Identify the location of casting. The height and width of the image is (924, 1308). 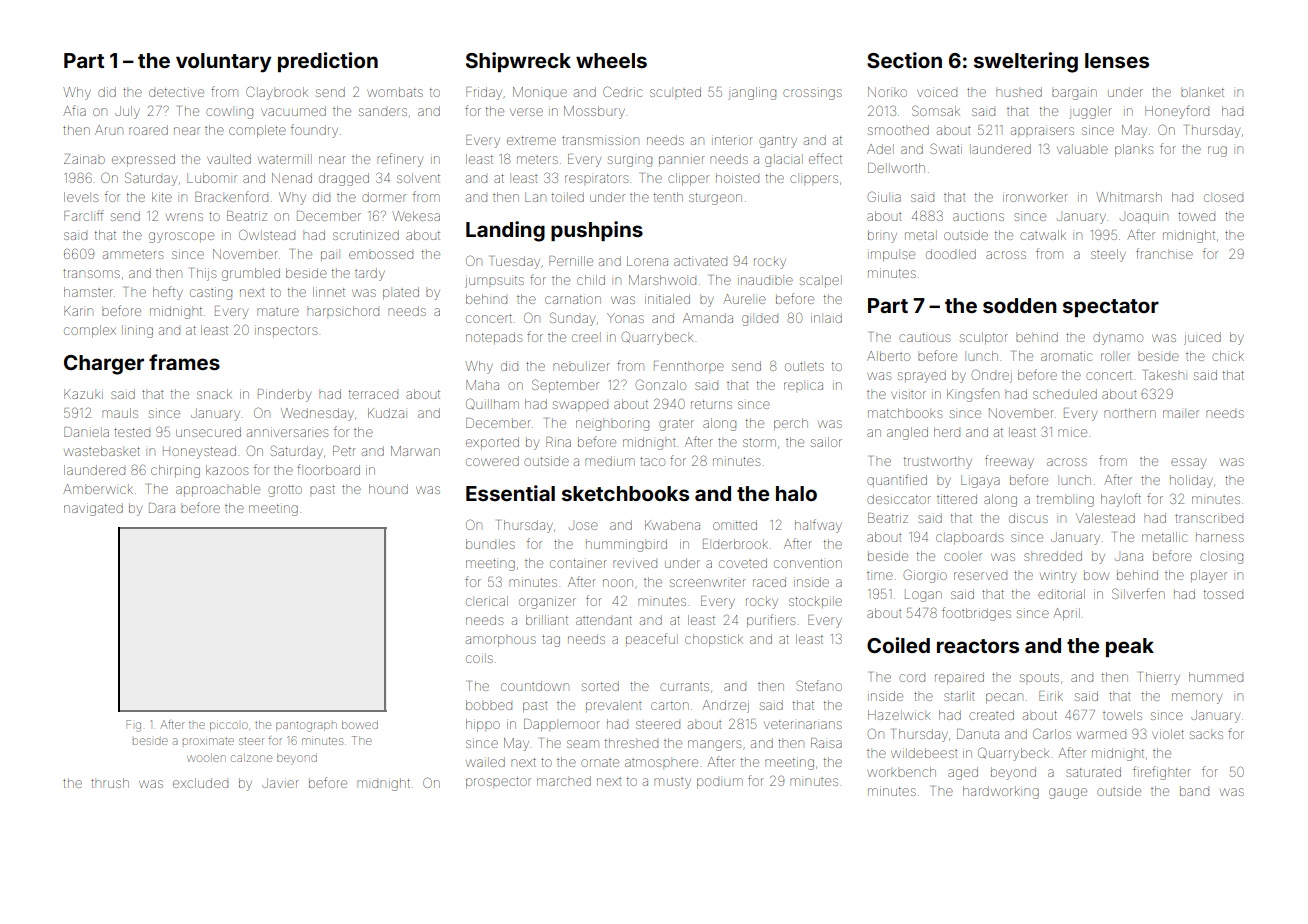
(211, 293).
